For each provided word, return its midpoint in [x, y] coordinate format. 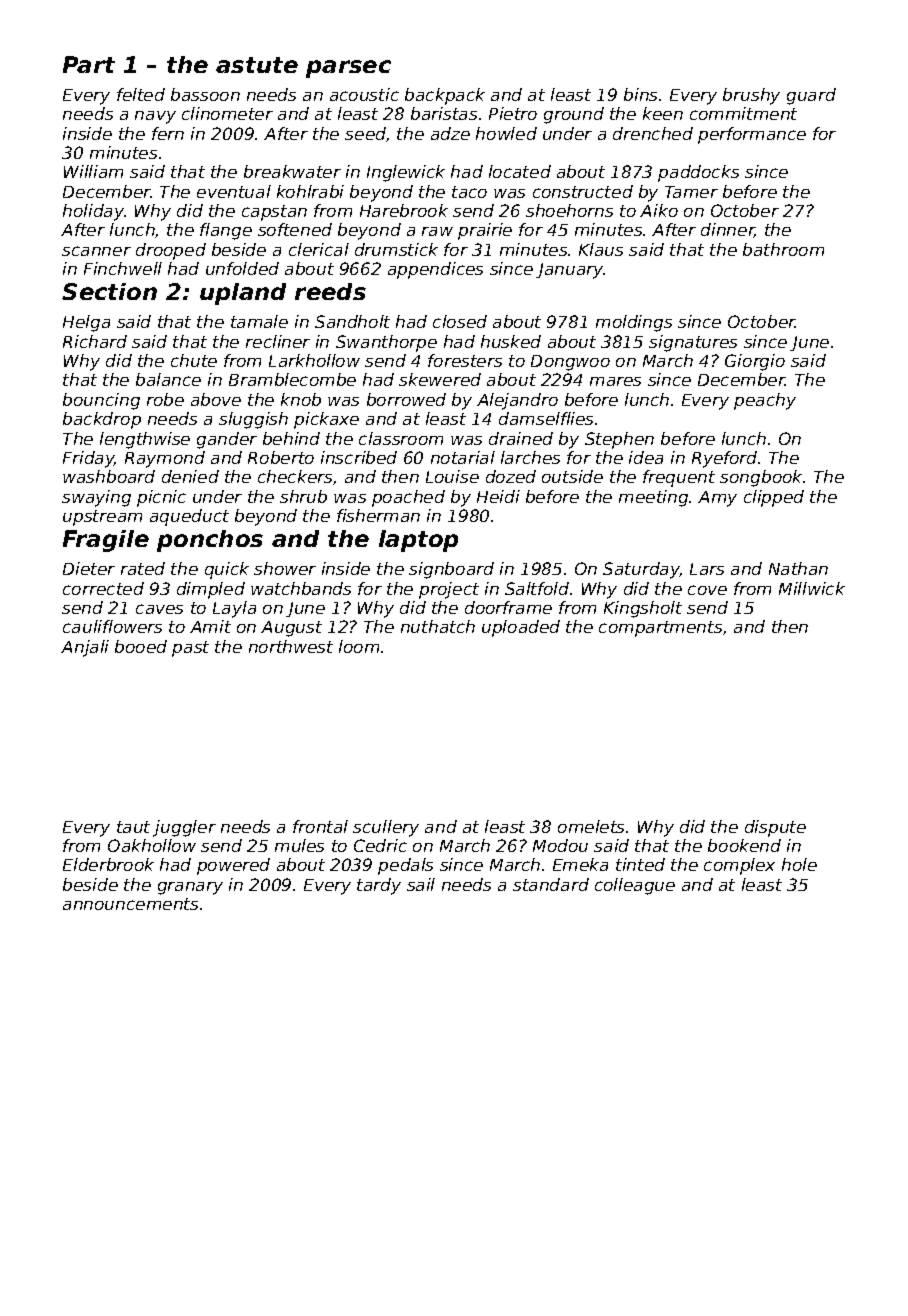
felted [141, 94]
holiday [93, 212]
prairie [485, 231]
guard [811, 96]
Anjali [85, 648]
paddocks [698, 173]
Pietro [513, 113]
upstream [102, 518]
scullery [386, 828]
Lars [707, 569]
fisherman [378, 515]
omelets [591, 826]
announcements [130, 904]
